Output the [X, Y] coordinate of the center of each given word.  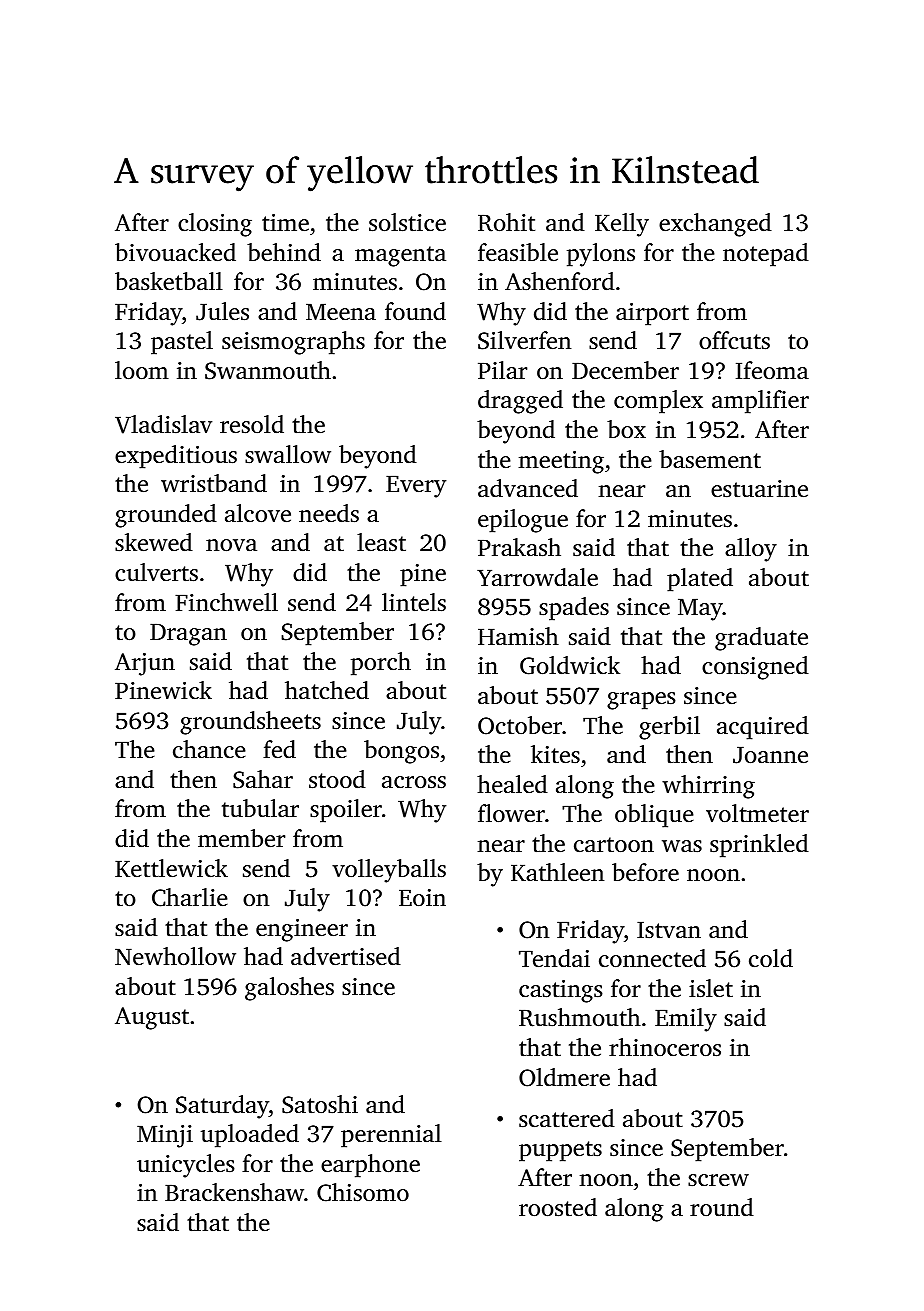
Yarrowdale [537, 577]
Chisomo [363, 1192]
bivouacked [175, 252]
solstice [407, 222]
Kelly [622, 225]
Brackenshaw [234, 1192]
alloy [751, 550]
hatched [327, 690]
